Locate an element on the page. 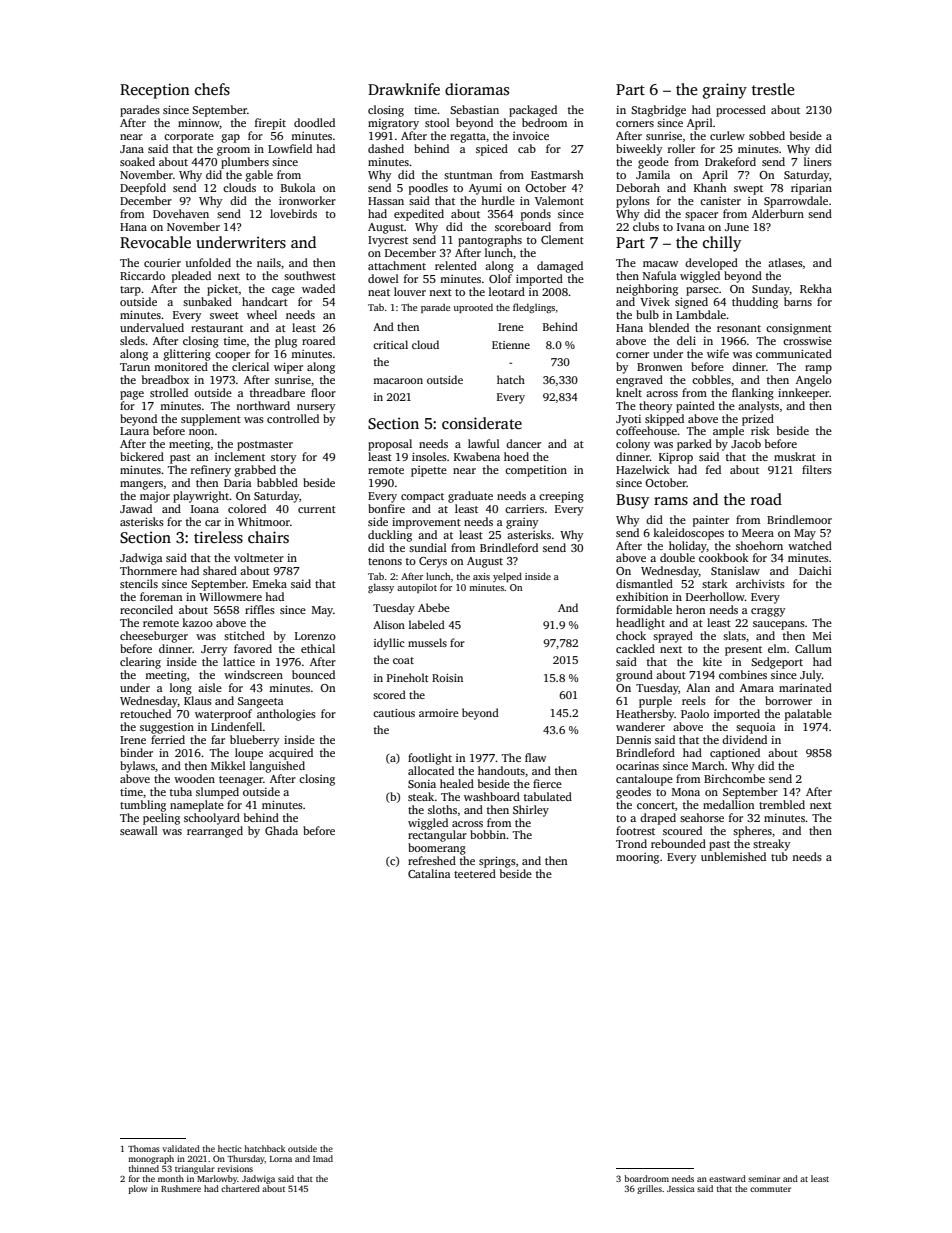  Thornmere is located at coordinates (148, 570).
